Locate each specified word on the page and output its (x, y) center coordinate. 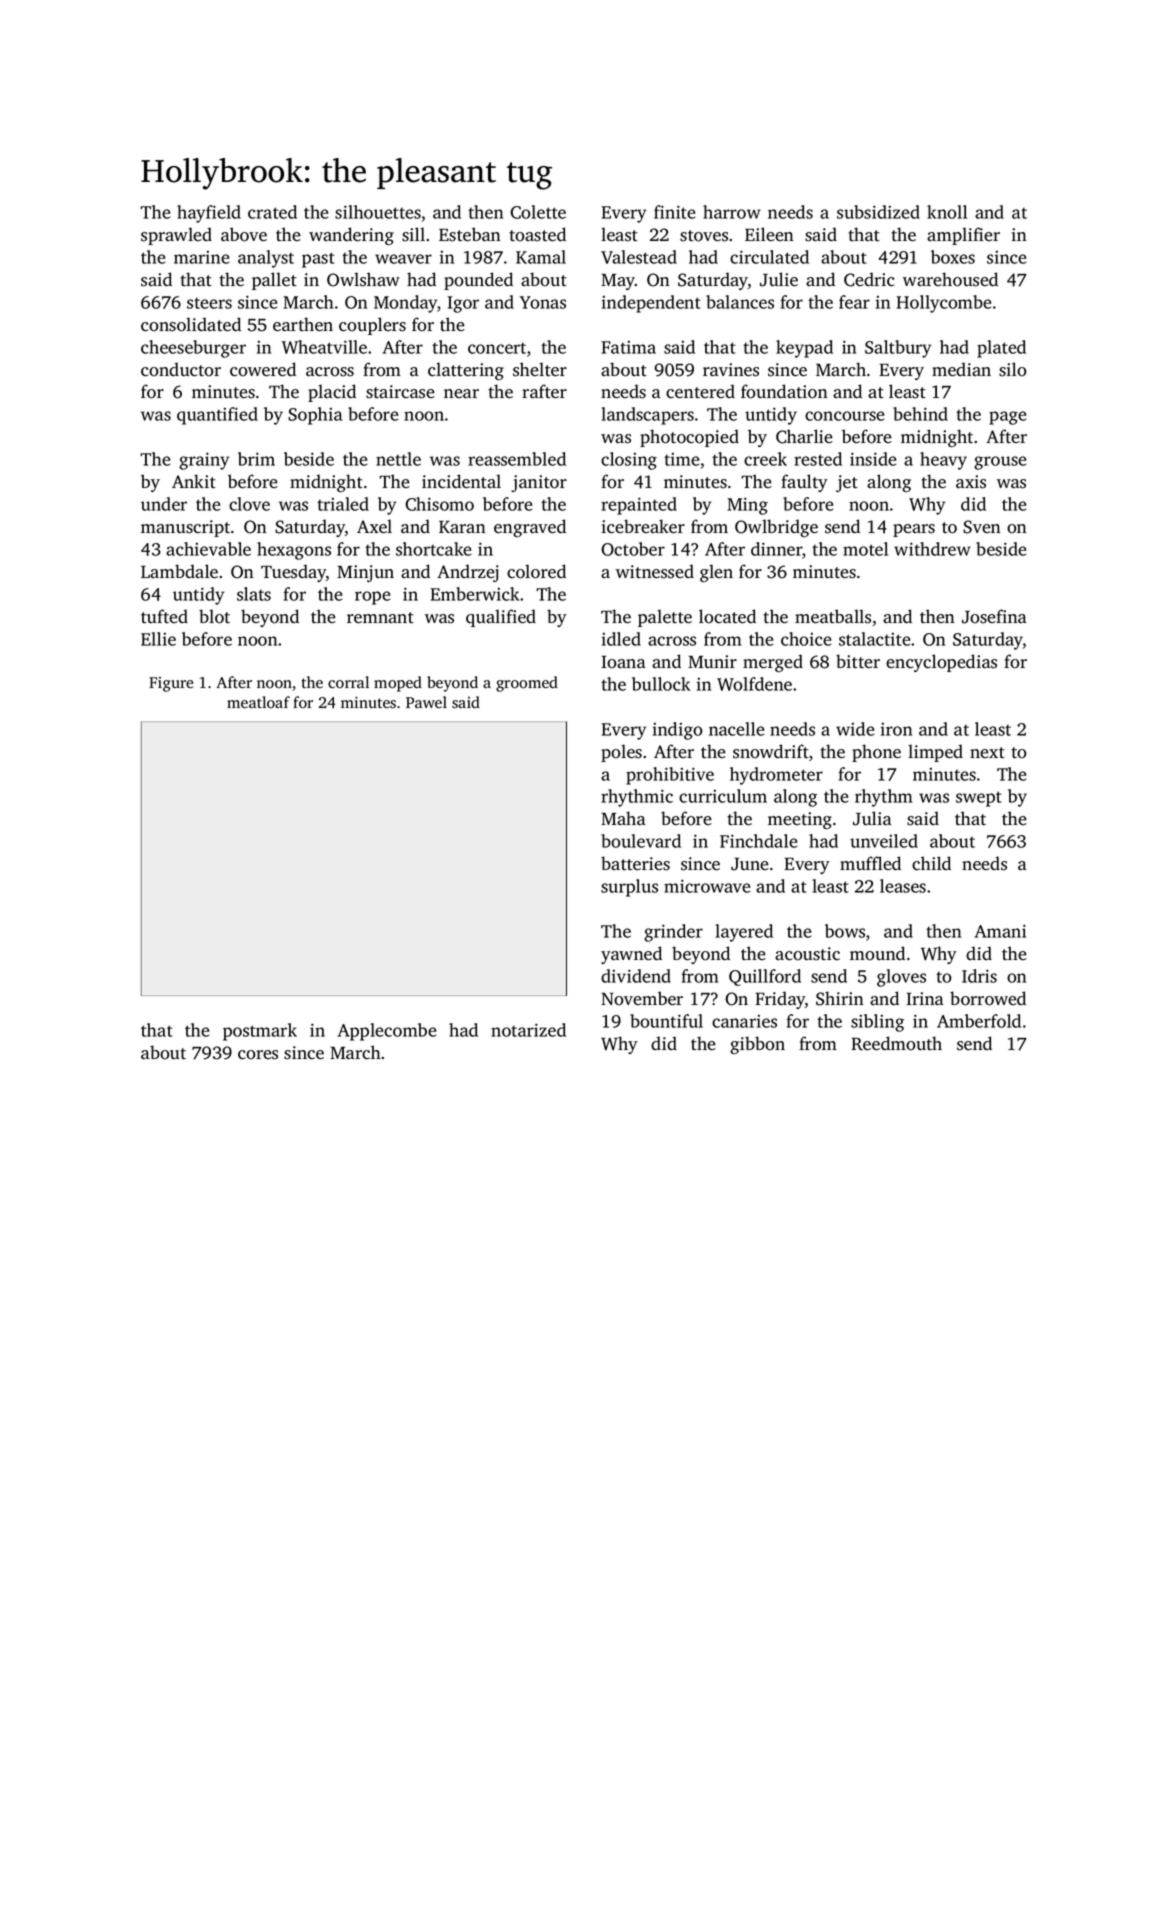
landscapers (647, 416)
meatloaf (258, 702)
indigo (678, 731)
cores (258, 1055)
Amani (1000, 931)
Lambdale (179, 571)
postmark (260, 1032)
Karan (462, 526)
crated (272, 212)
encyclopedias (941, 663)
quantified (217, 416)
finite (674, 212)
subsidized (878, 212)
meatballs (833, 616)
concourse (844, 416)
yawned (631, 955)
